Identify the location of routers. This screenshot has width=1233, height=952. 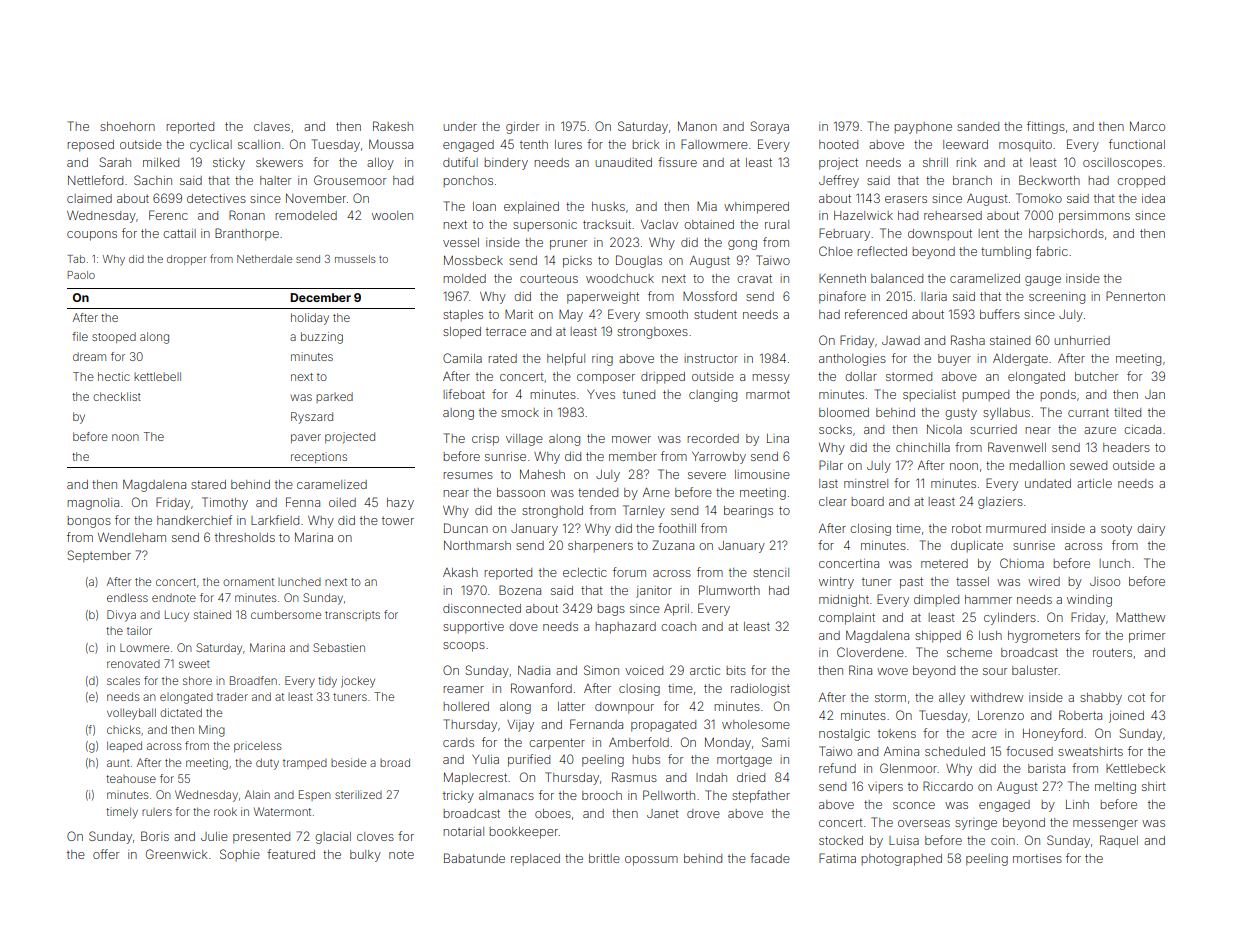
(1112, 652).
